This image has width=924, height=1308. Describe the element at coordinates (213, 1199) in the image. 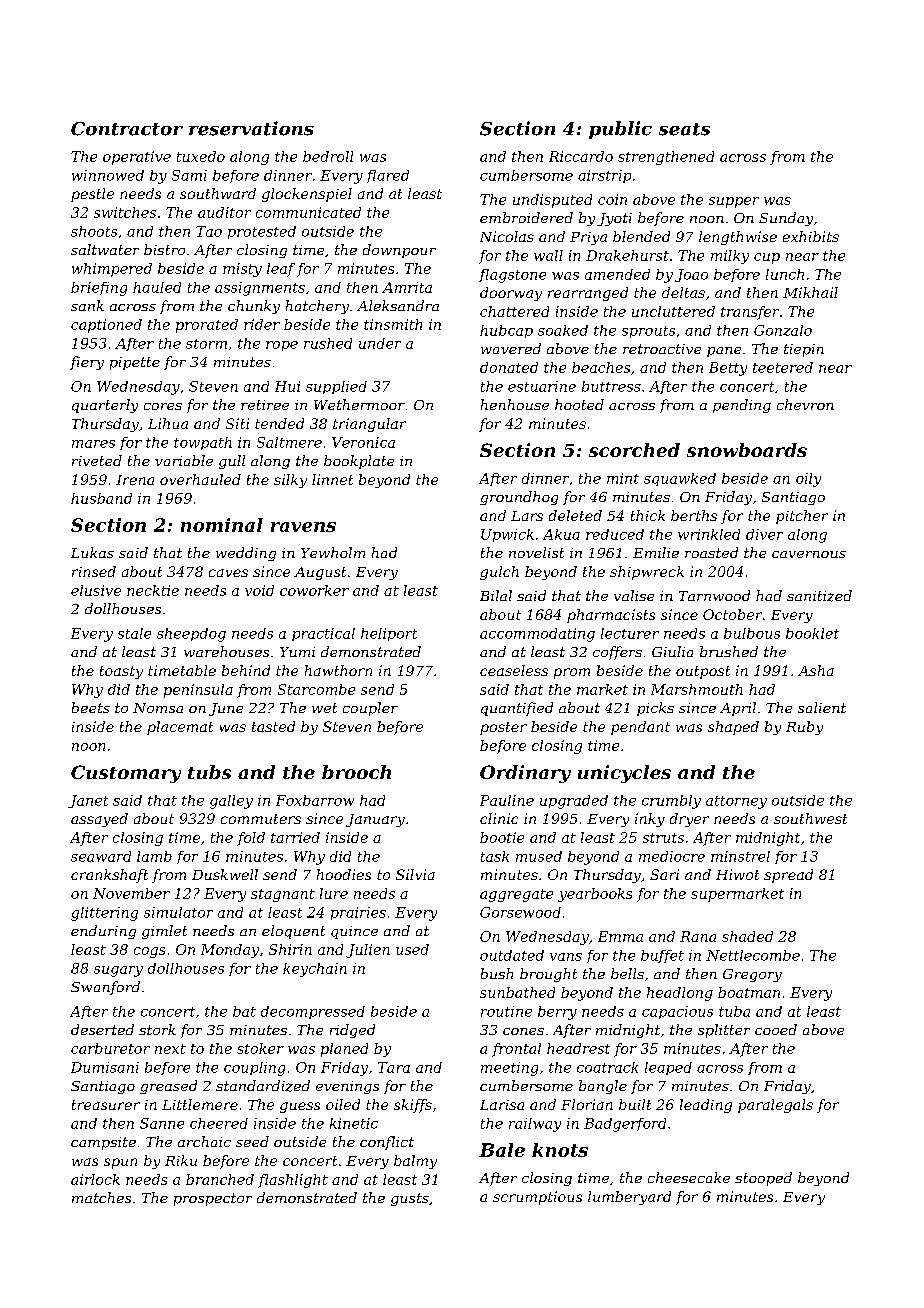

I see `prospector` at that location.
